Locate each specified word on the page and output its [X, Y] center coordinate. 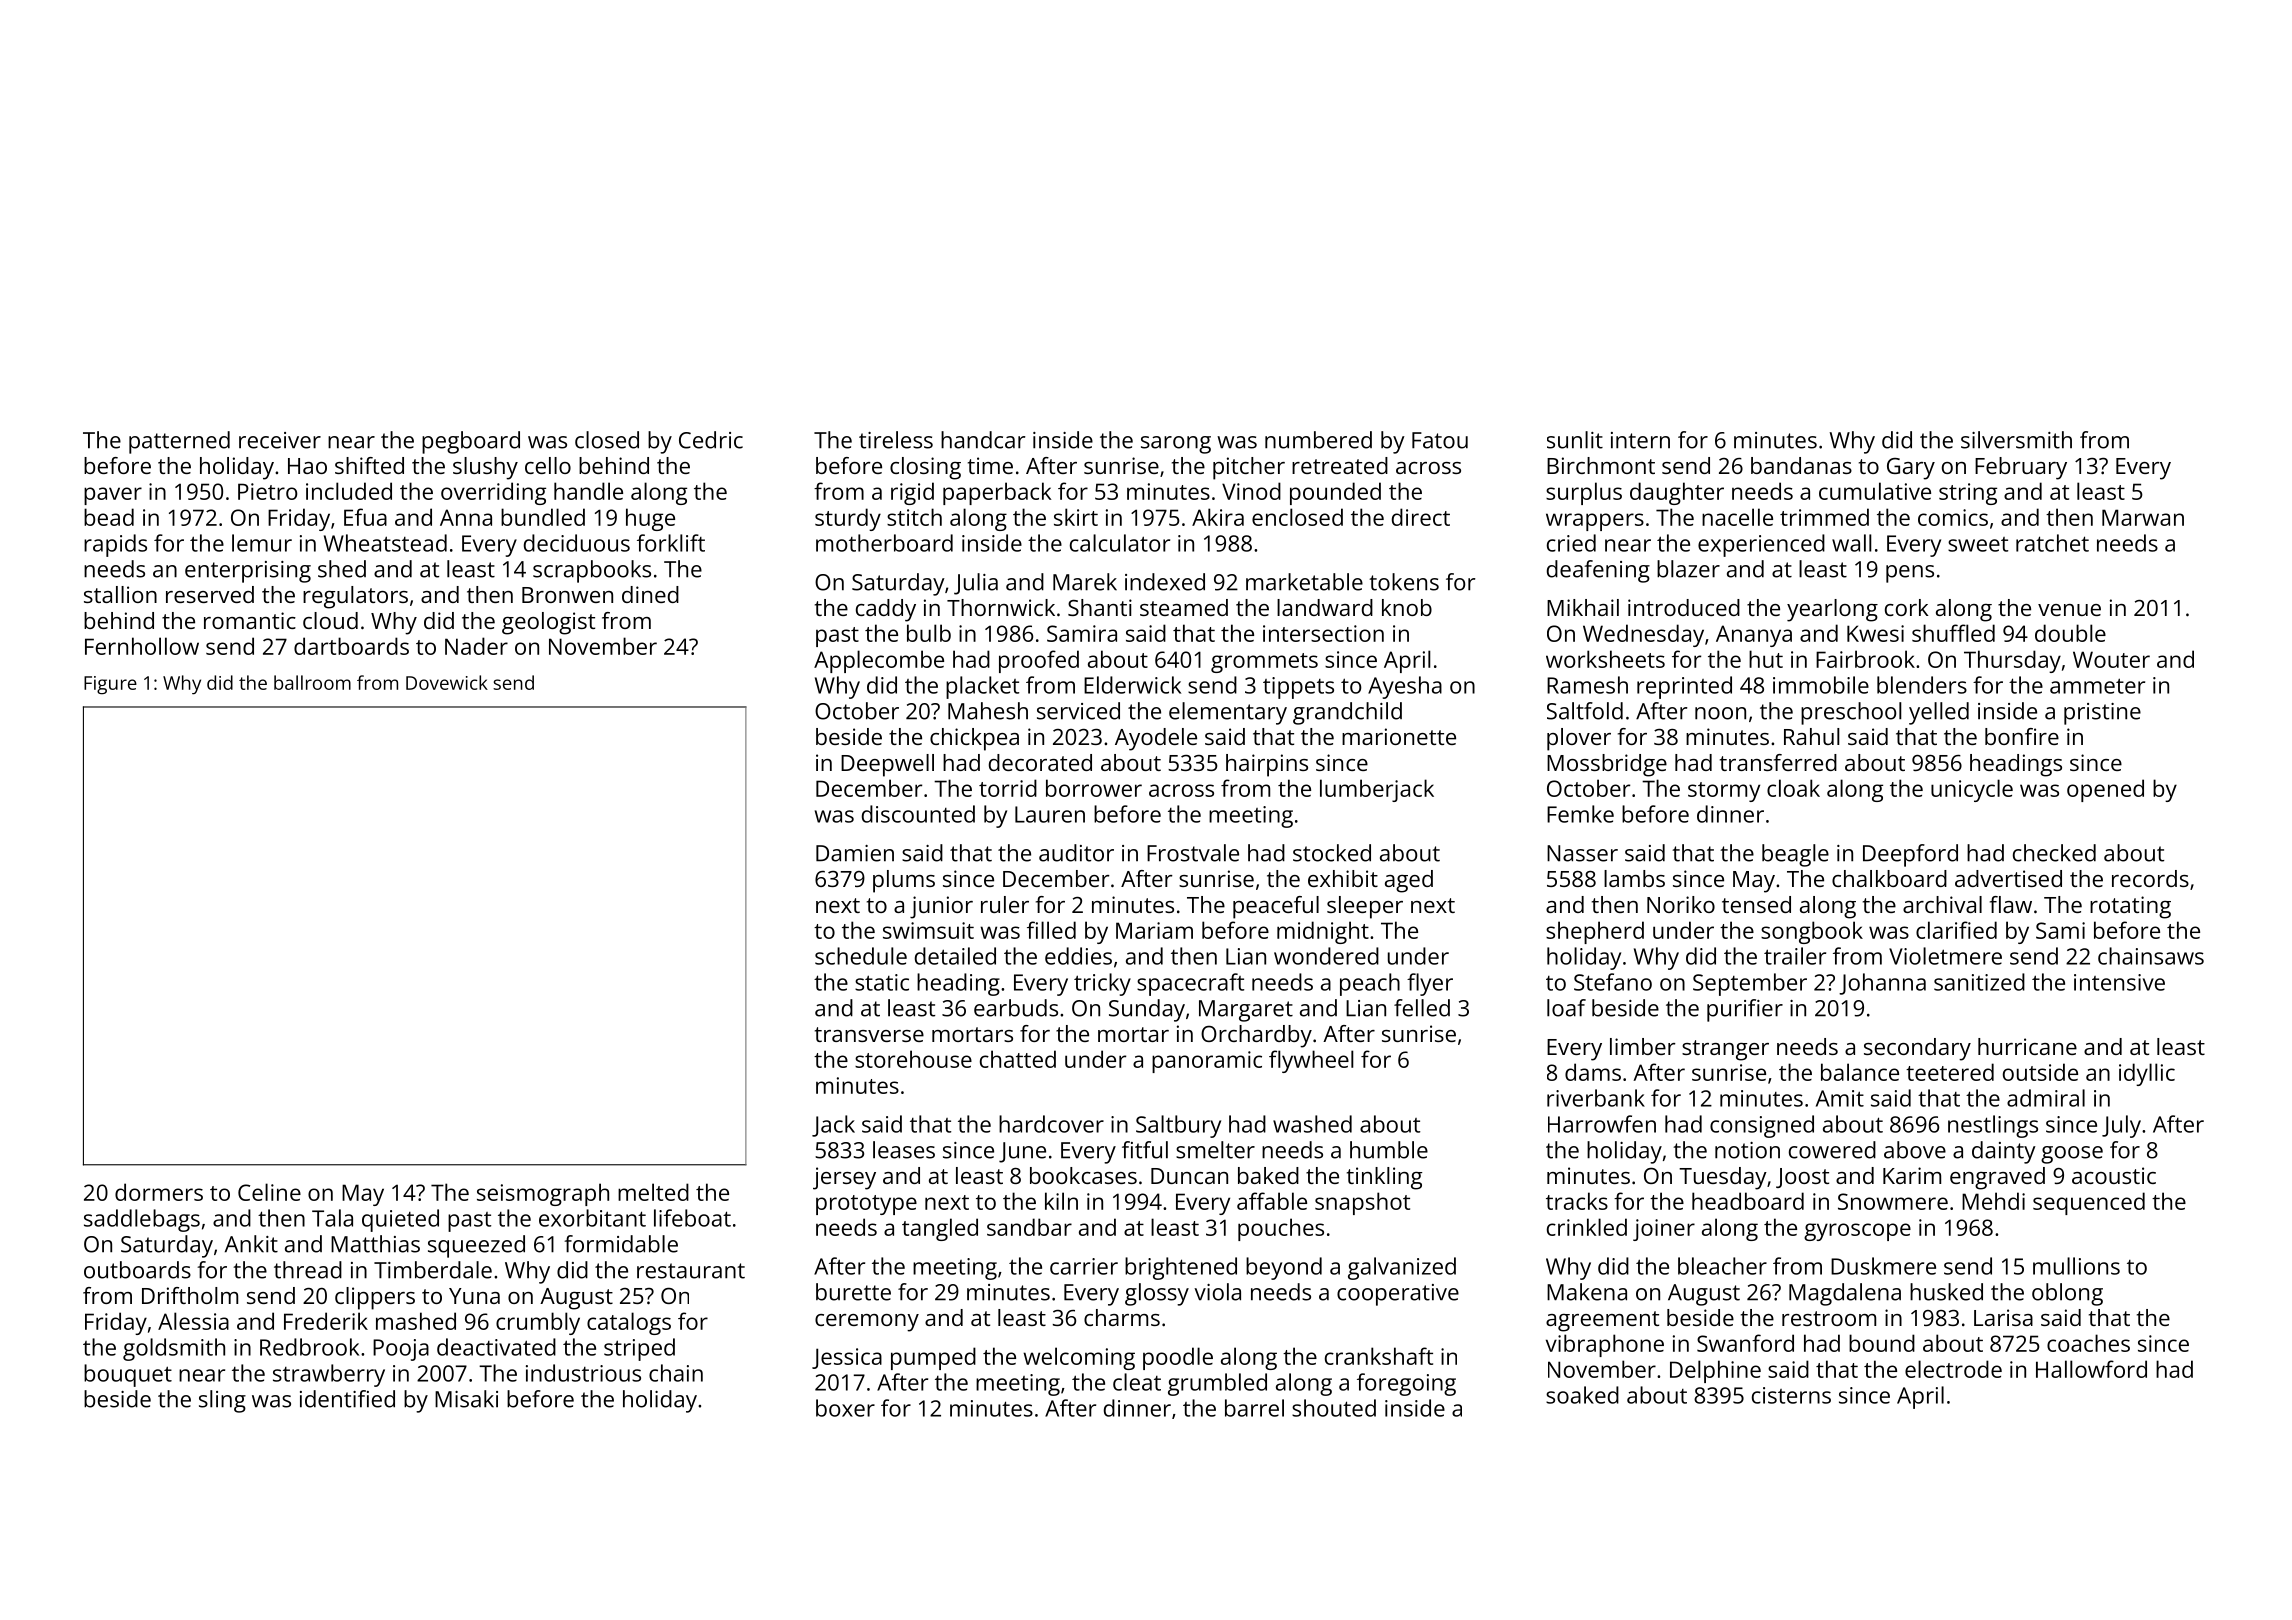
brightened [1181, 1268]
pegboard [471, 442]
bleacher [1722, 1266]
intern [1640, 440]
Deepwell [887, 765]
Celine [269, 1192]
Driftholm [190, 1295]
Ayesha [1405, 687]
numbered [1318, 440]
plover [1579, 739]
